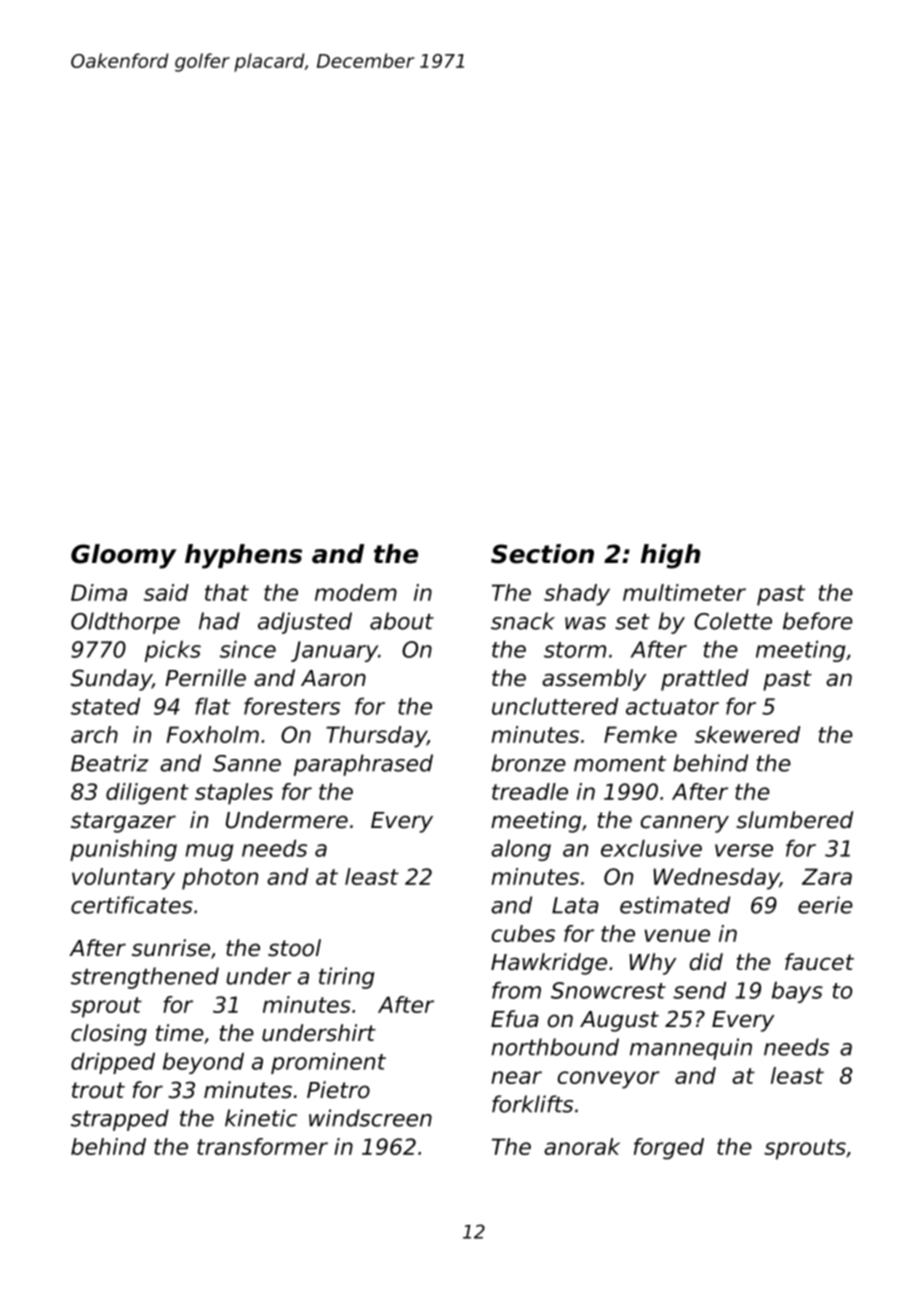 This screenshot has height=1311, width=924. Describe the element at coordinates (699, 990) in the screenshot. I see `send` at that location.
